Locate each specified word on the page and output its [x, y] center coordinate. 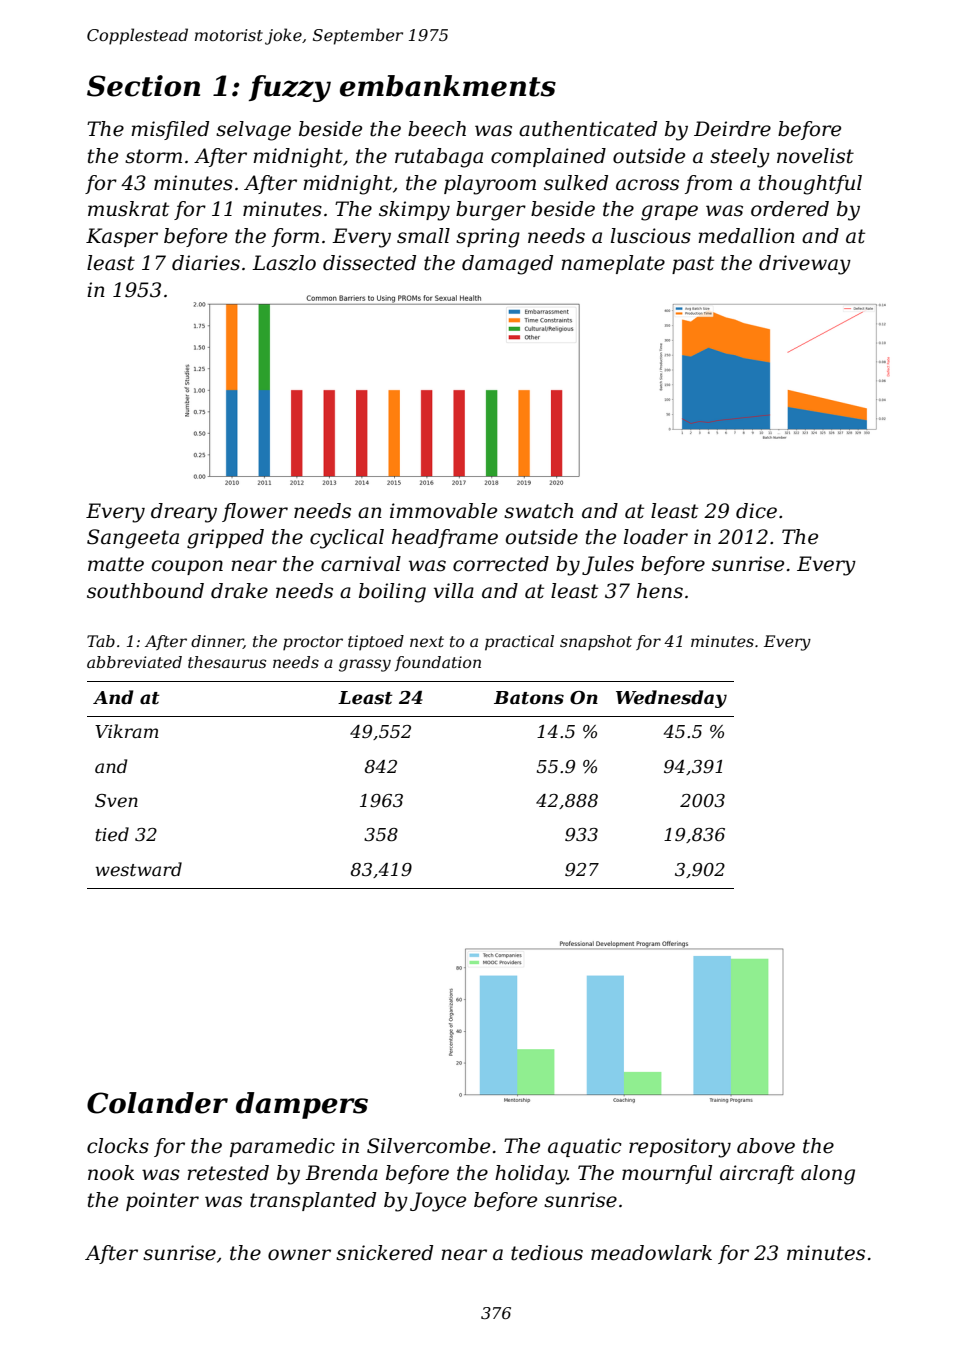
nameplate [613, 264]
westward [139, 869]
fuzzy [290, 88]
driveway [805, 265]
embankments [448, 86]
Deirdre [732, 129]
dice [756, 511]
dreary [184, 513]
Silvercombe [428, 1146]
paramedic [282, 1147]
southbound [145, 591]
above [766, 1146]
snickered [384, 1253]
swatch [539, 511]
